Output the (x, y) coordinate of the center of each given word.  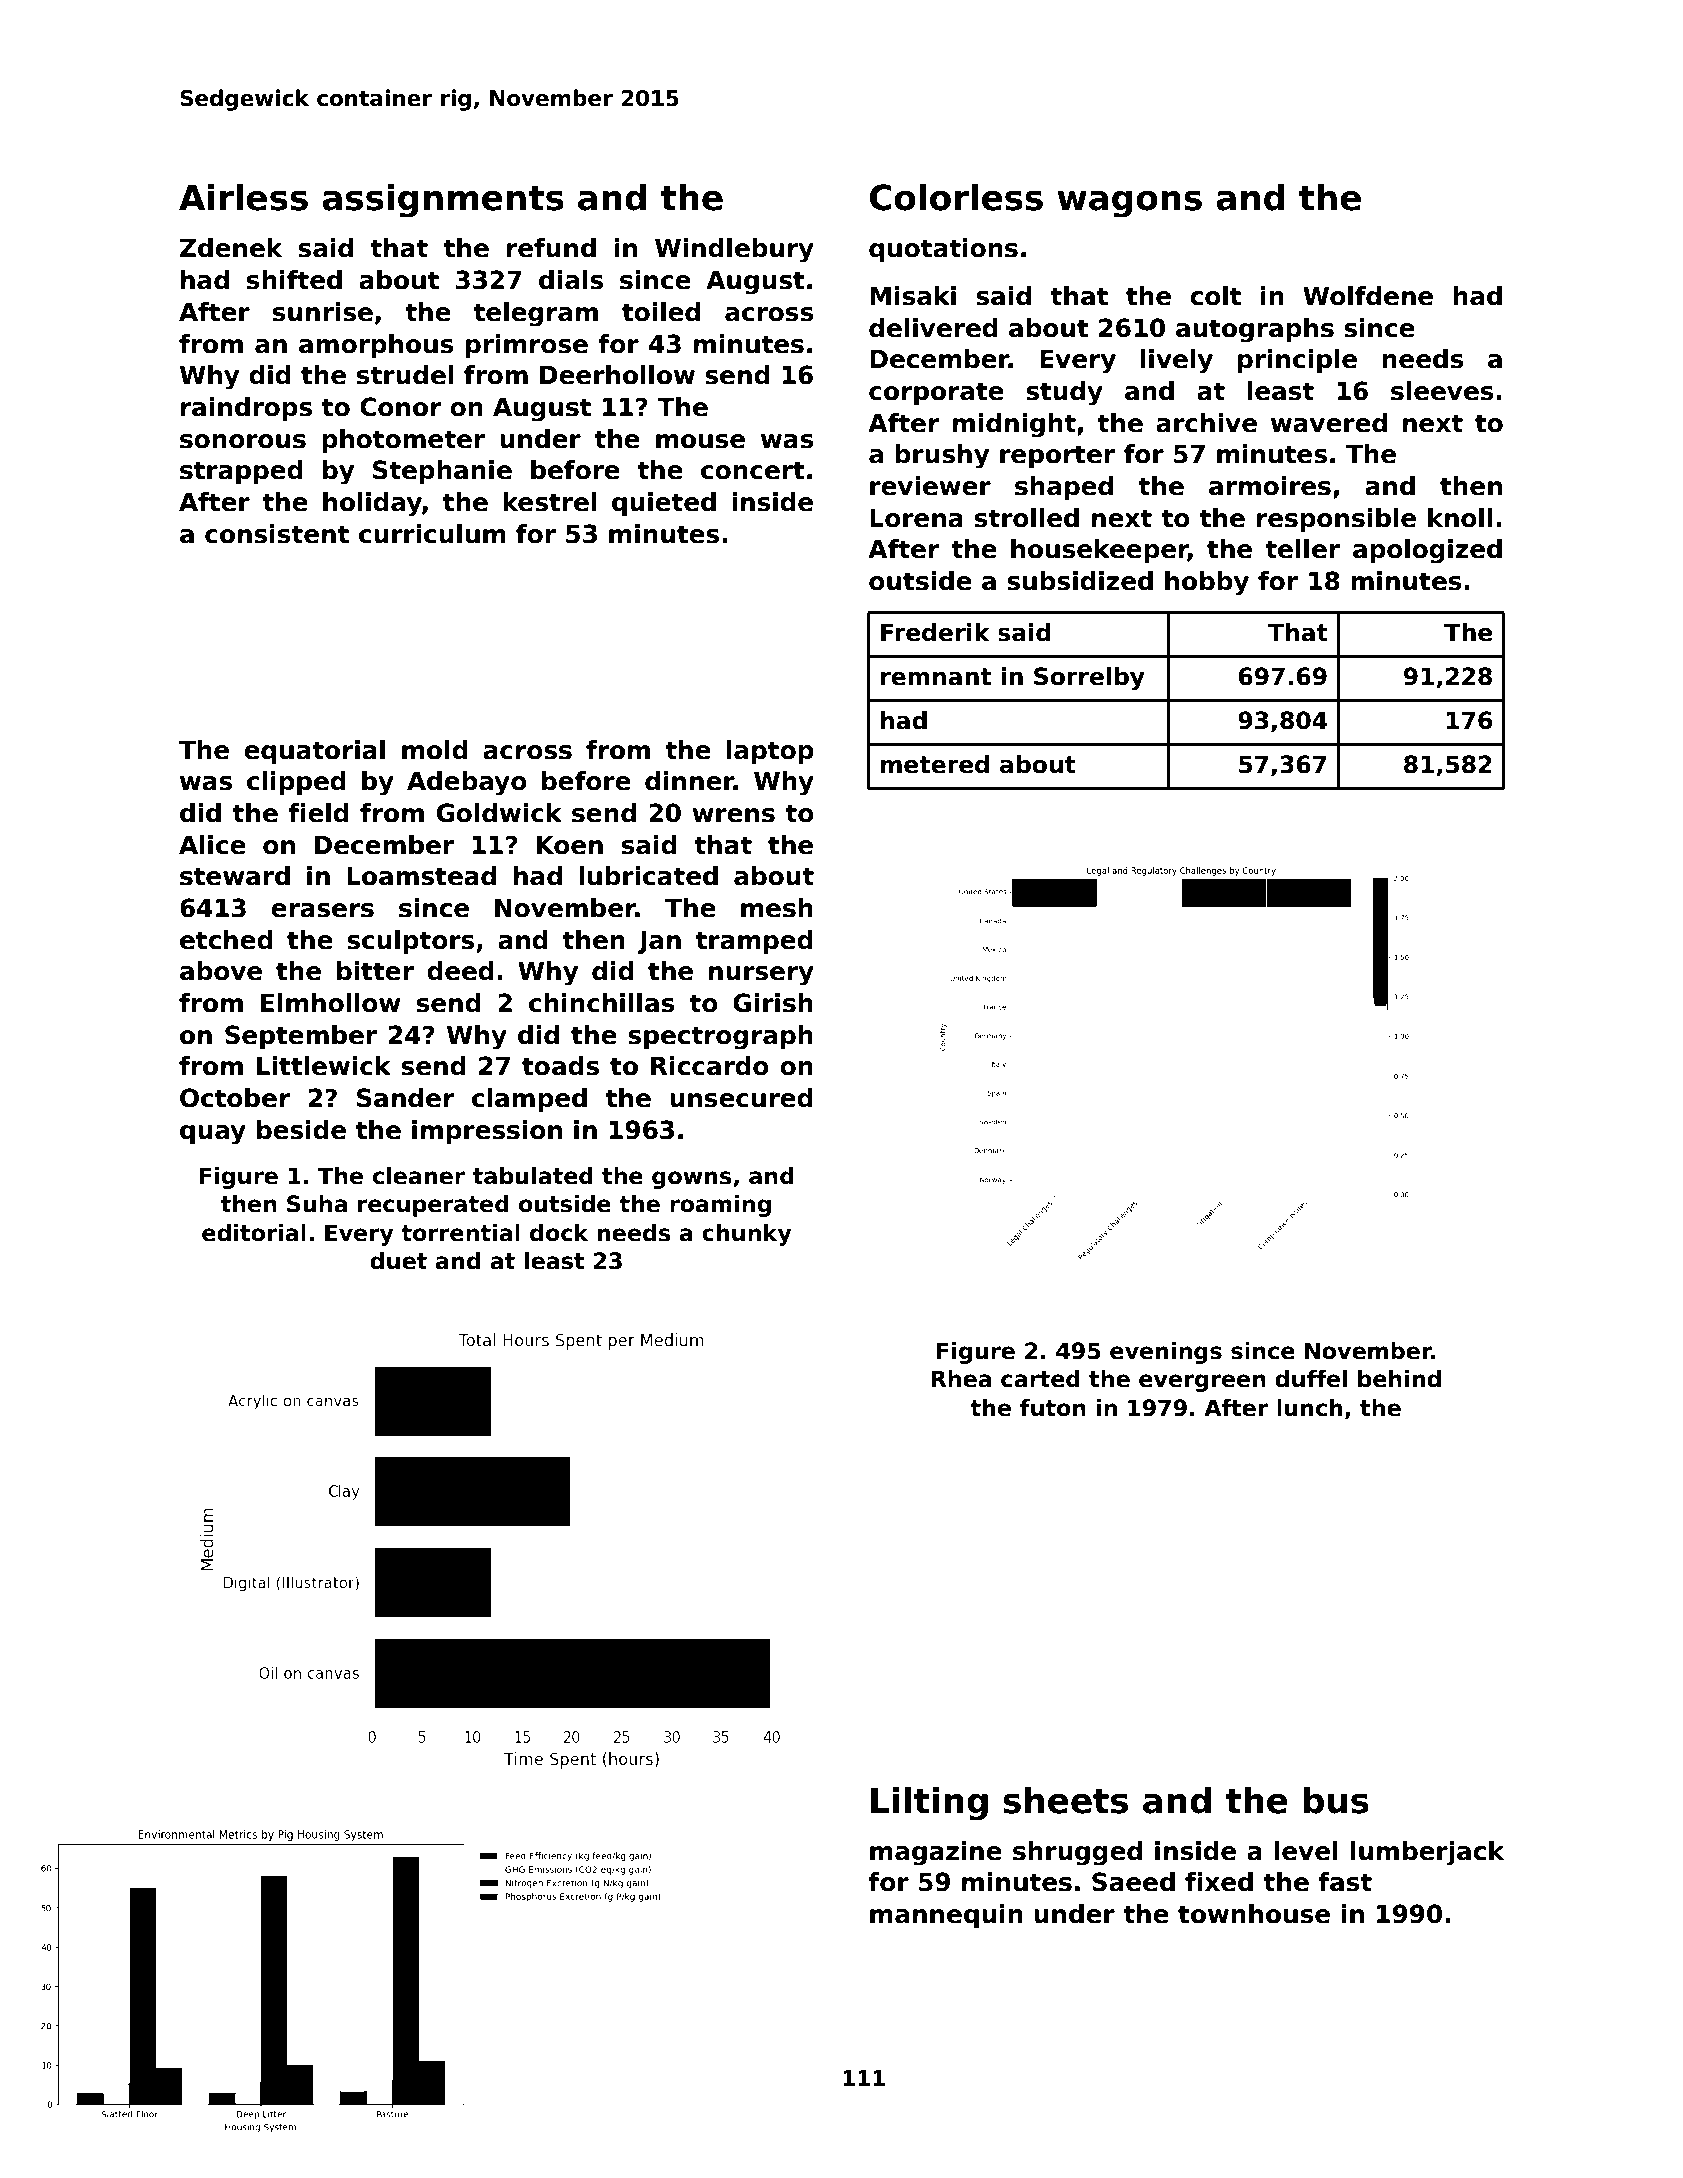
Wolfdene (1368, 296)
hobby (1207, 583)
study (1064, 393)
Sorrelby (1089, 678)
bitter (375, 971)
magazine (936, 1853)
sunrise (323, 312)
